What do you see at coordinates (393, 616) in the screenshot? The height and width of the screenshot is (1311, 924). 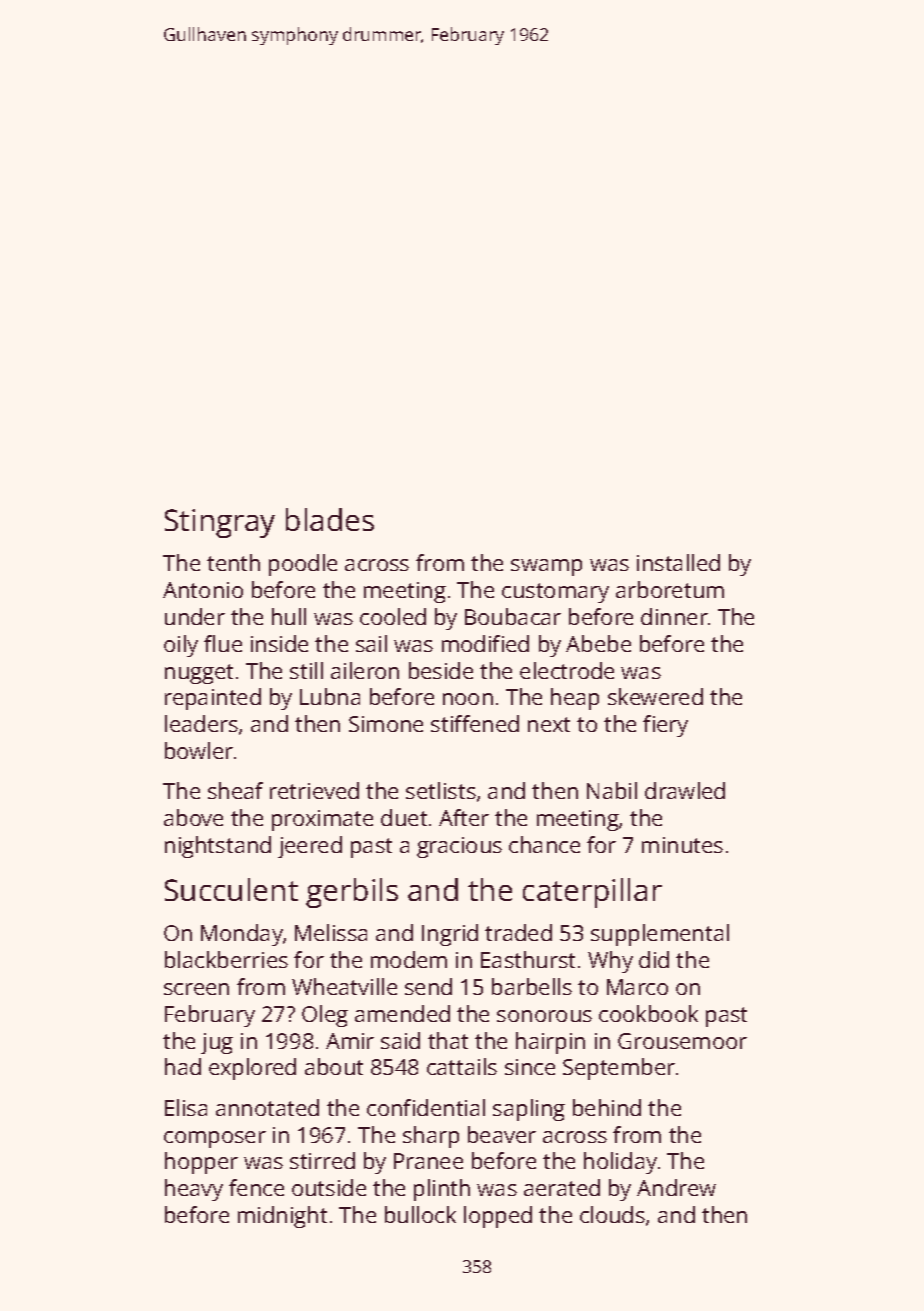 I see `cooled` at bounding box center [393, 616].
